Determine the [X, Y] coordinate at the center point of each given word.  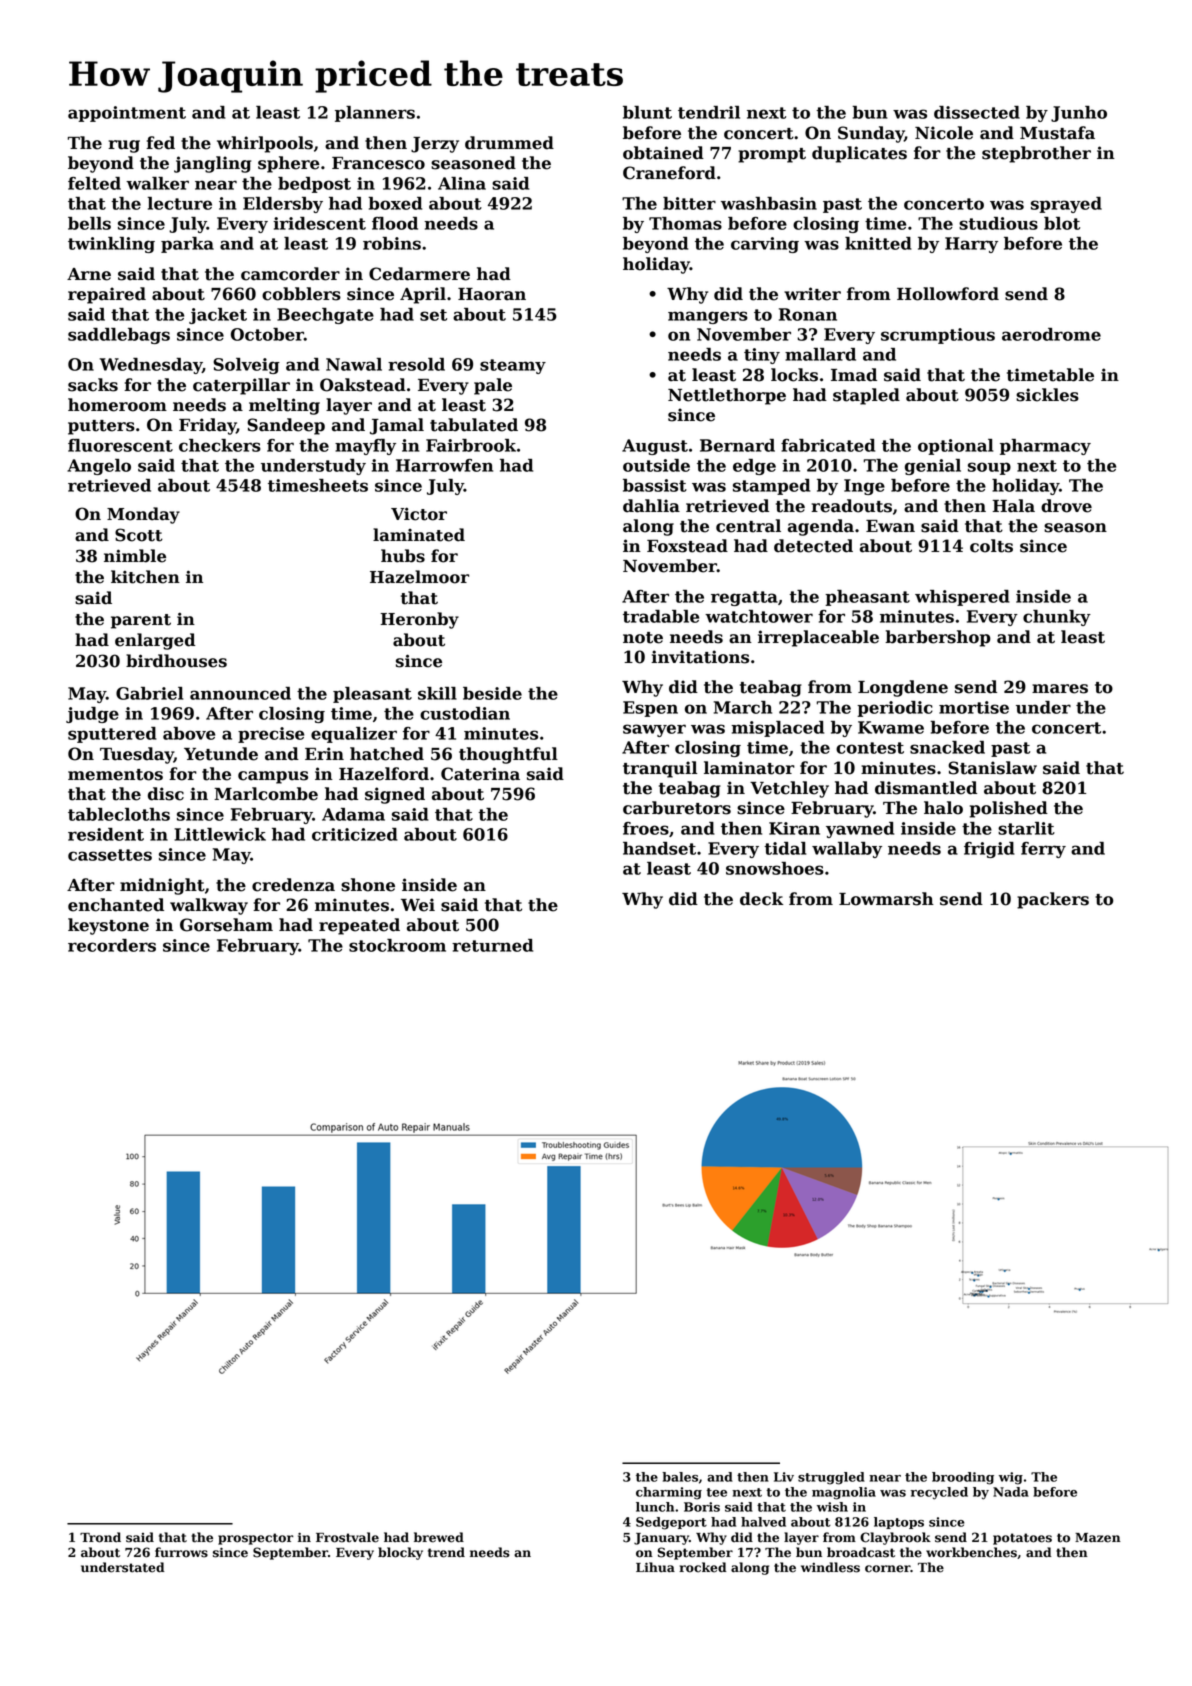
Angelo [99, 467]
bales [680, 1477]
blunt [647, 112]
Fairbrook [471, 445]
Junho [1079, 114]
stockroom [397, 945]
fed [160, 143]
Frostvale [347, 1537]
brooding [963, 1478]
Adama [353, 814]
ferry [1043, 850]
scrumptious [938, 336]
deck [761, 899]
